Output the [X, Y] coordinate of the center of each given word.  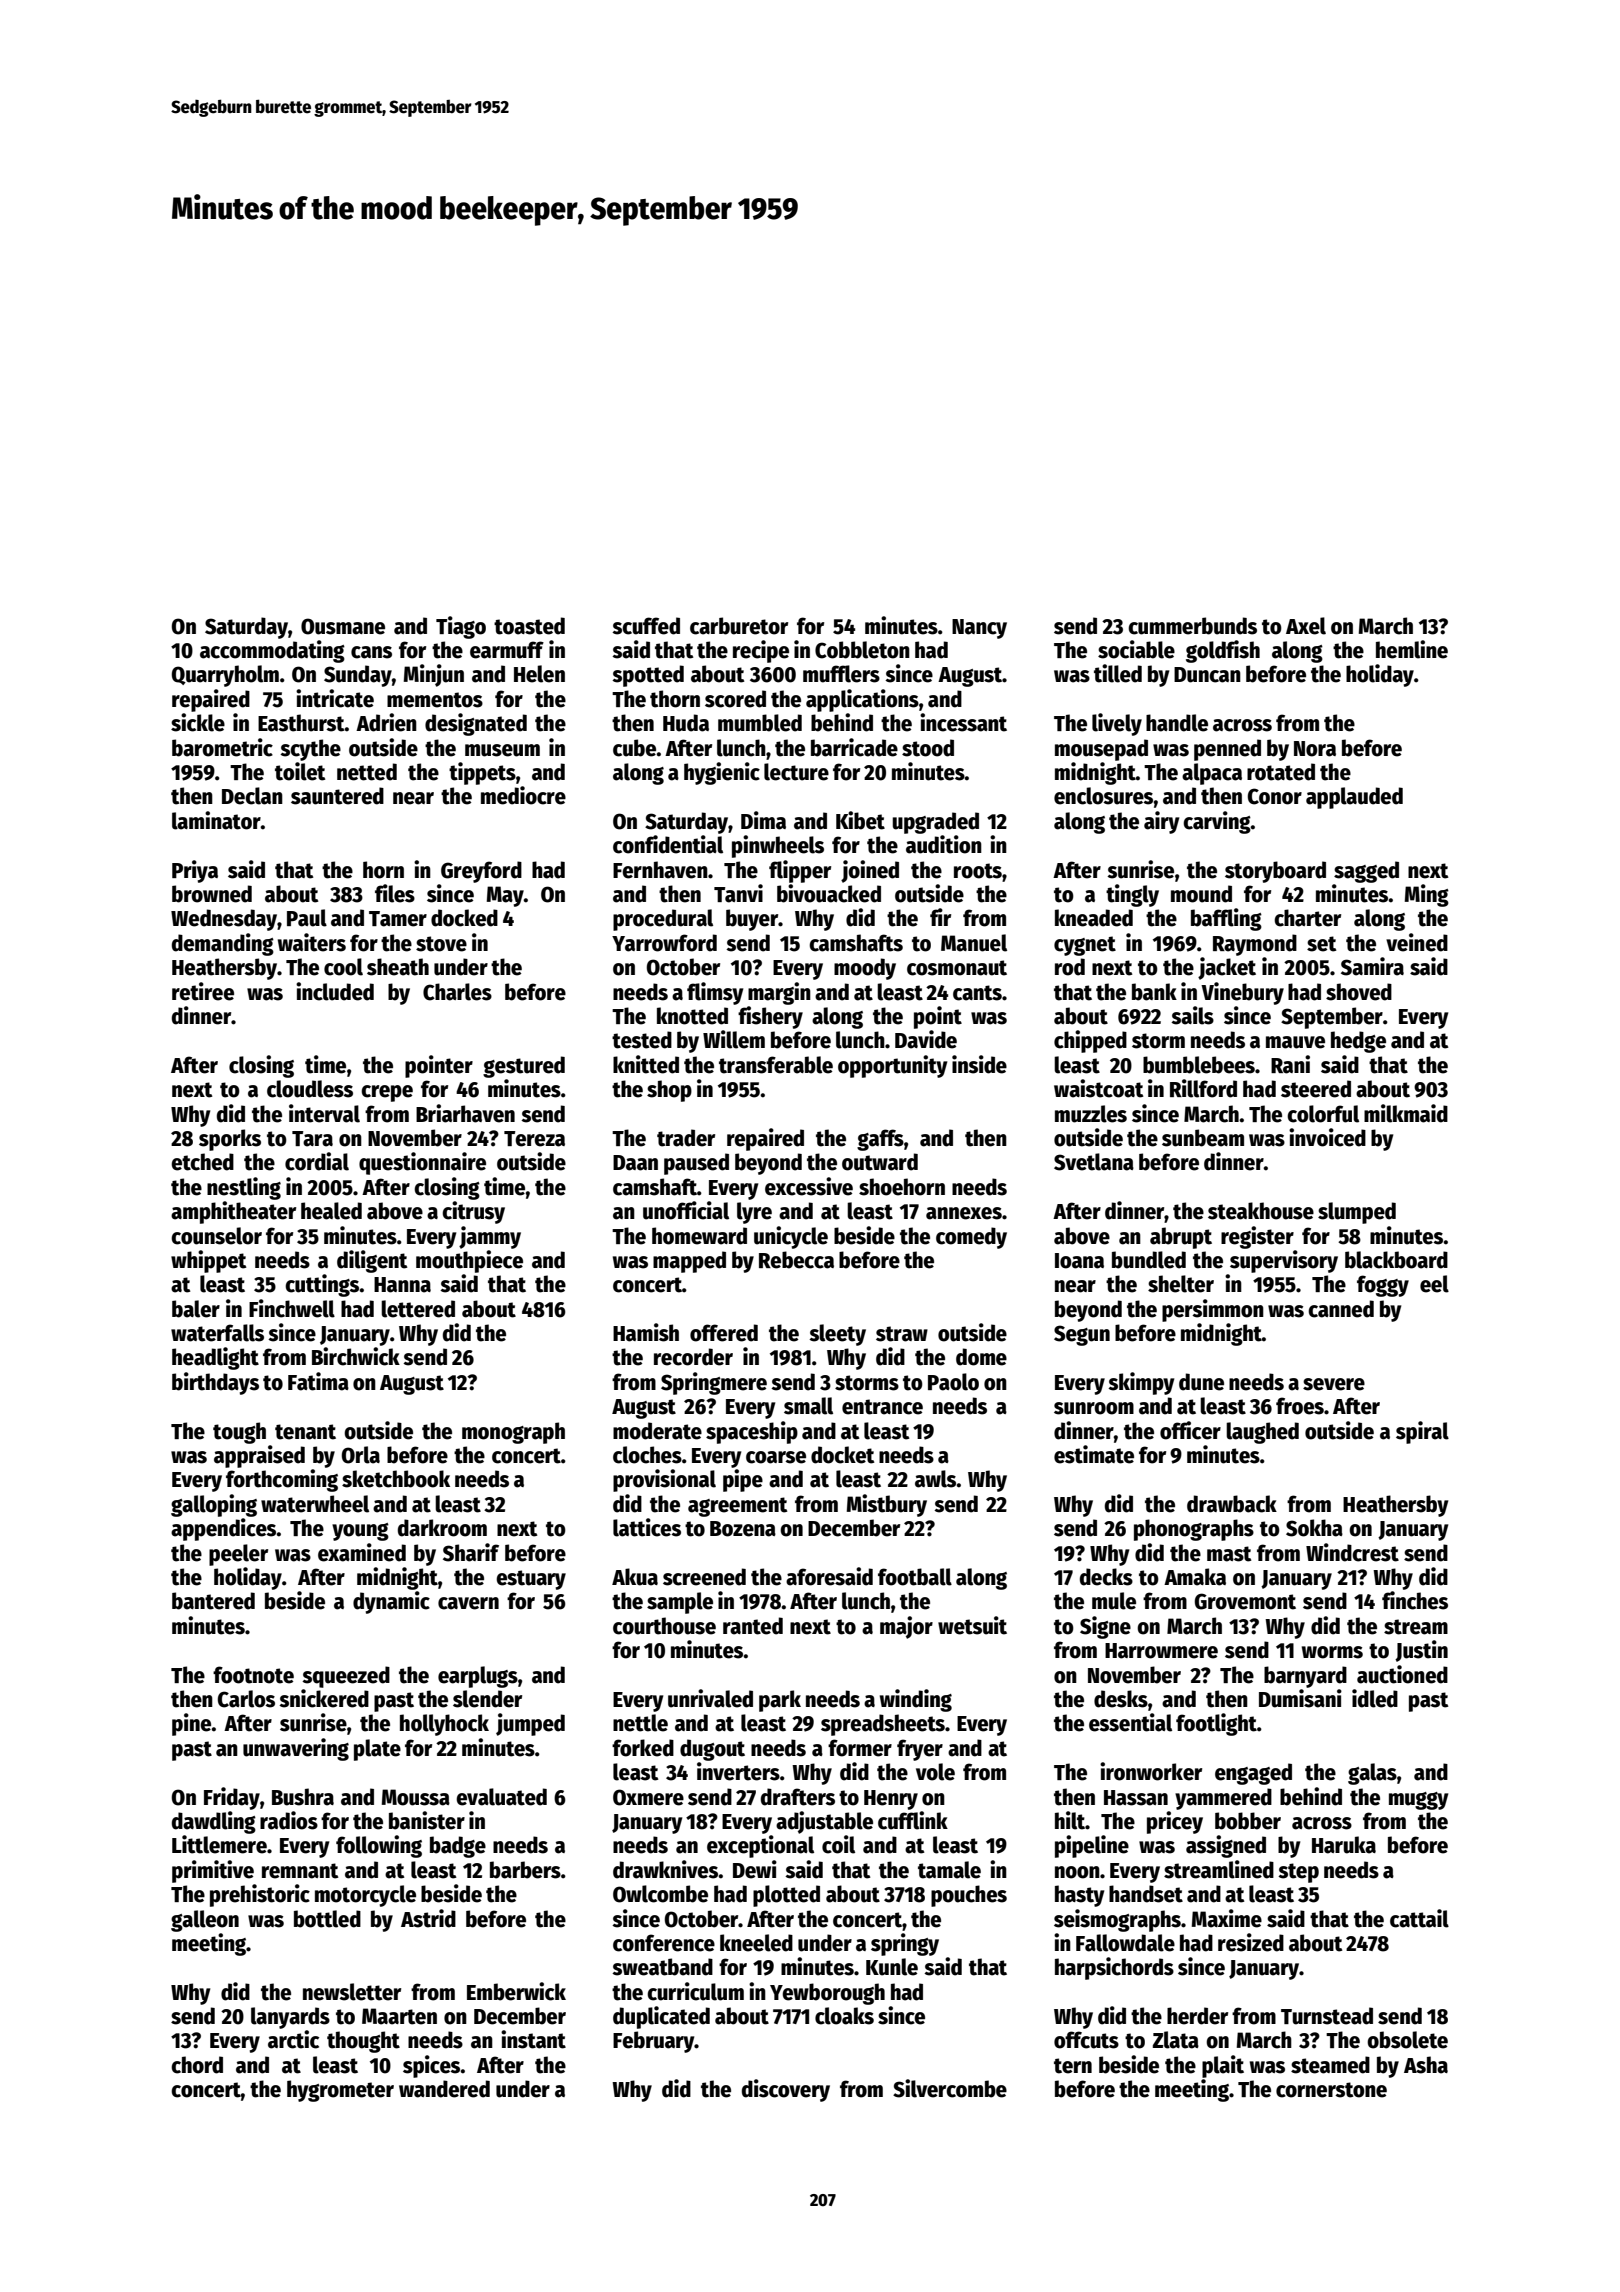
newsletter [352, 1992]
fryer [920, 1750]
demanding [223, 944]
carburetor [739, 626]
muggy [1418, 1801]
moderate [657, 1431]
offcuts [1086, 2040]
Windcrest [1352, 1552]
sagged [1366, 872]
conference [664, 1943]
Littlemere [219, 1844]
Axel [1306, 626]
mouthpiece [469, 1261]
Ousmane [343, 626]
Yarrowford [664, 943]
